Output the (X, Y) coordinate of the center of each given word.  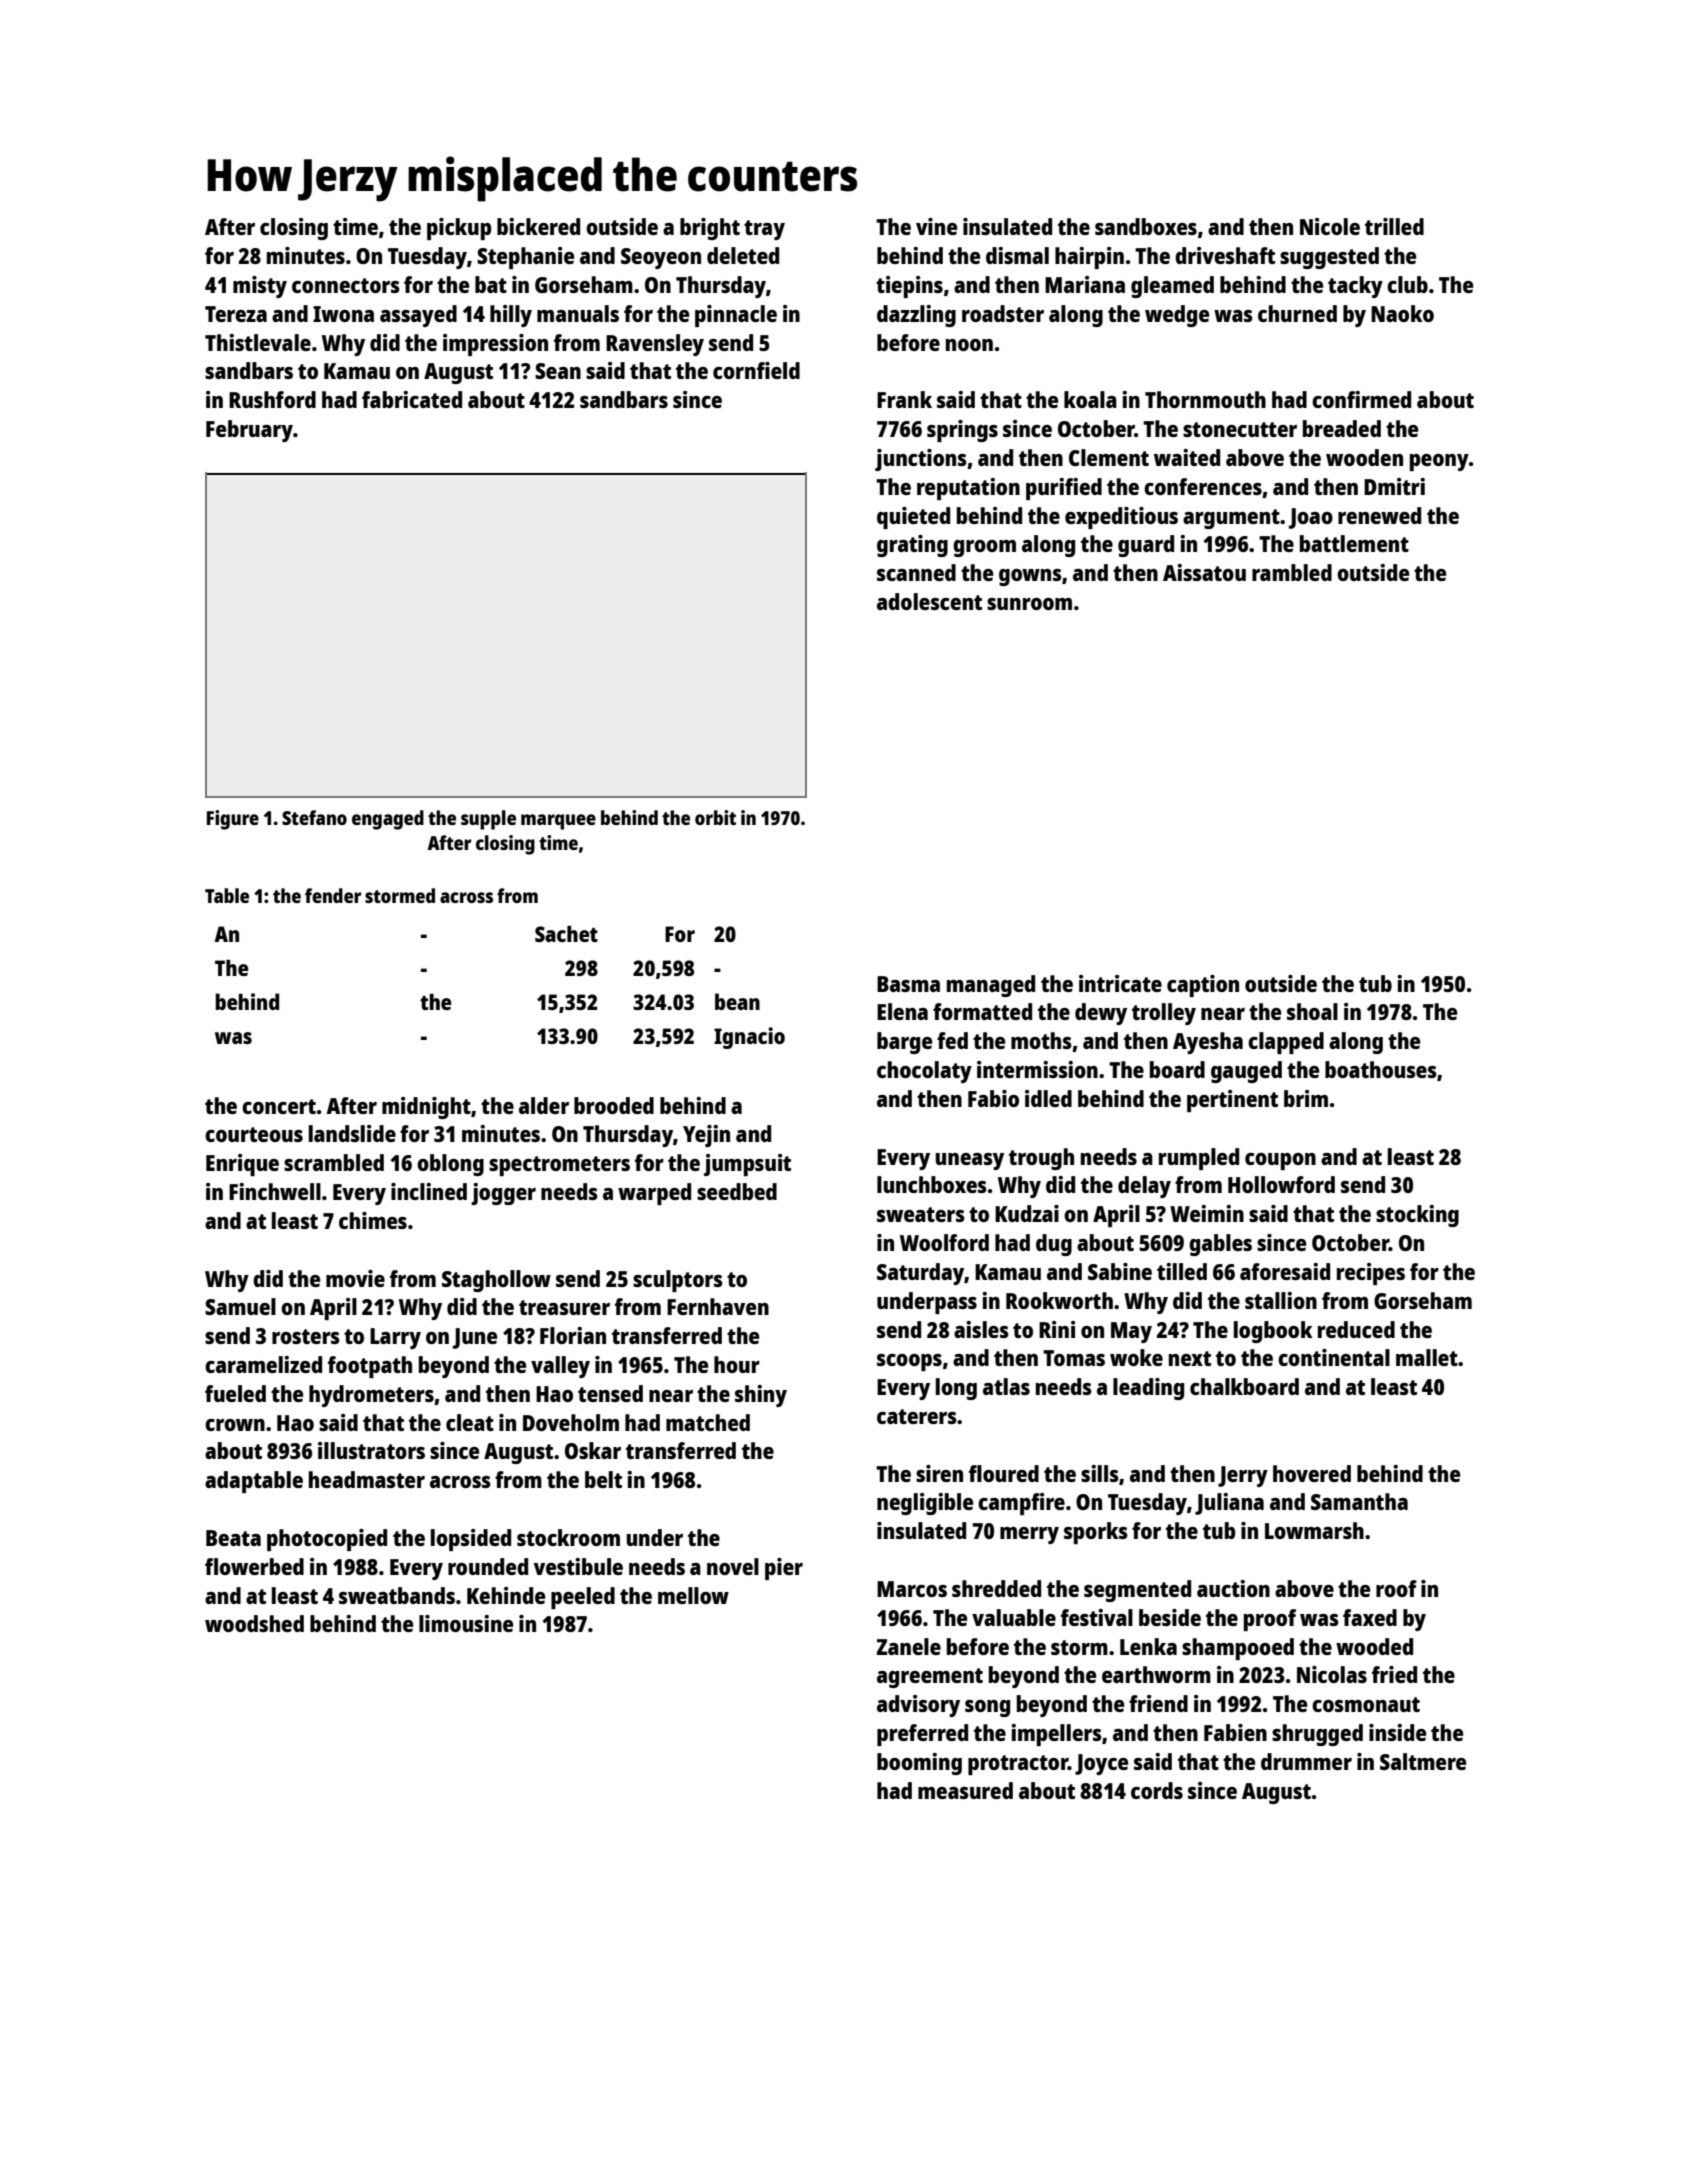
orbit (715, 817)
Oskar (593, 1450)
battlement (1354, 543)
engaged (388, 820)
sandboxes (1146, 226)
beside (1170, 1617)
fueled (235, 1393)
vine (936, 226)
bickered (538, 226)
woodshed (254, 1623)
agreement (930, 1678)
